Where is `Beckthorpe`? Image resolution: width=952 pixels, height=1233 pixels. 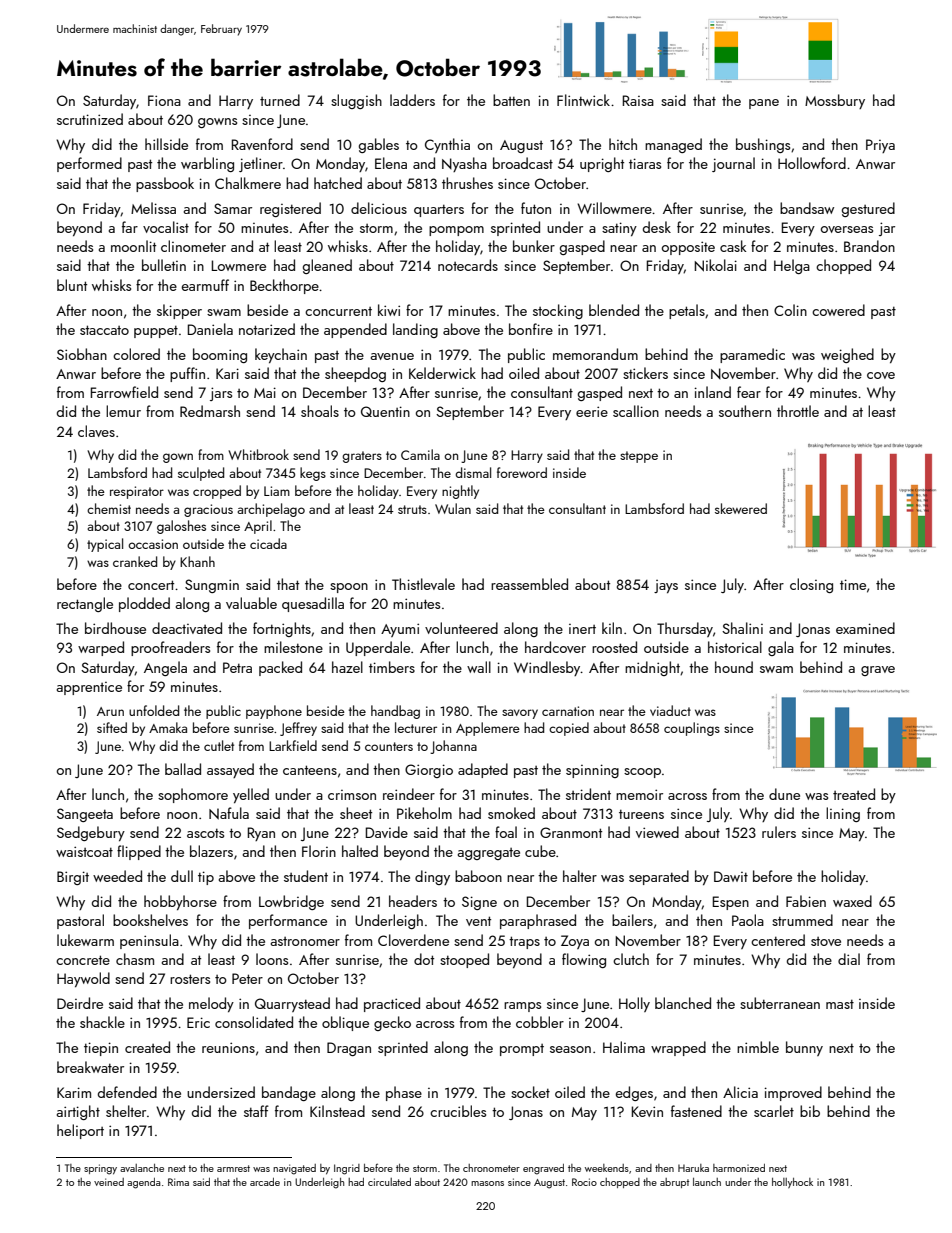 Beckthorpe is located at coordinates (284, 286).
